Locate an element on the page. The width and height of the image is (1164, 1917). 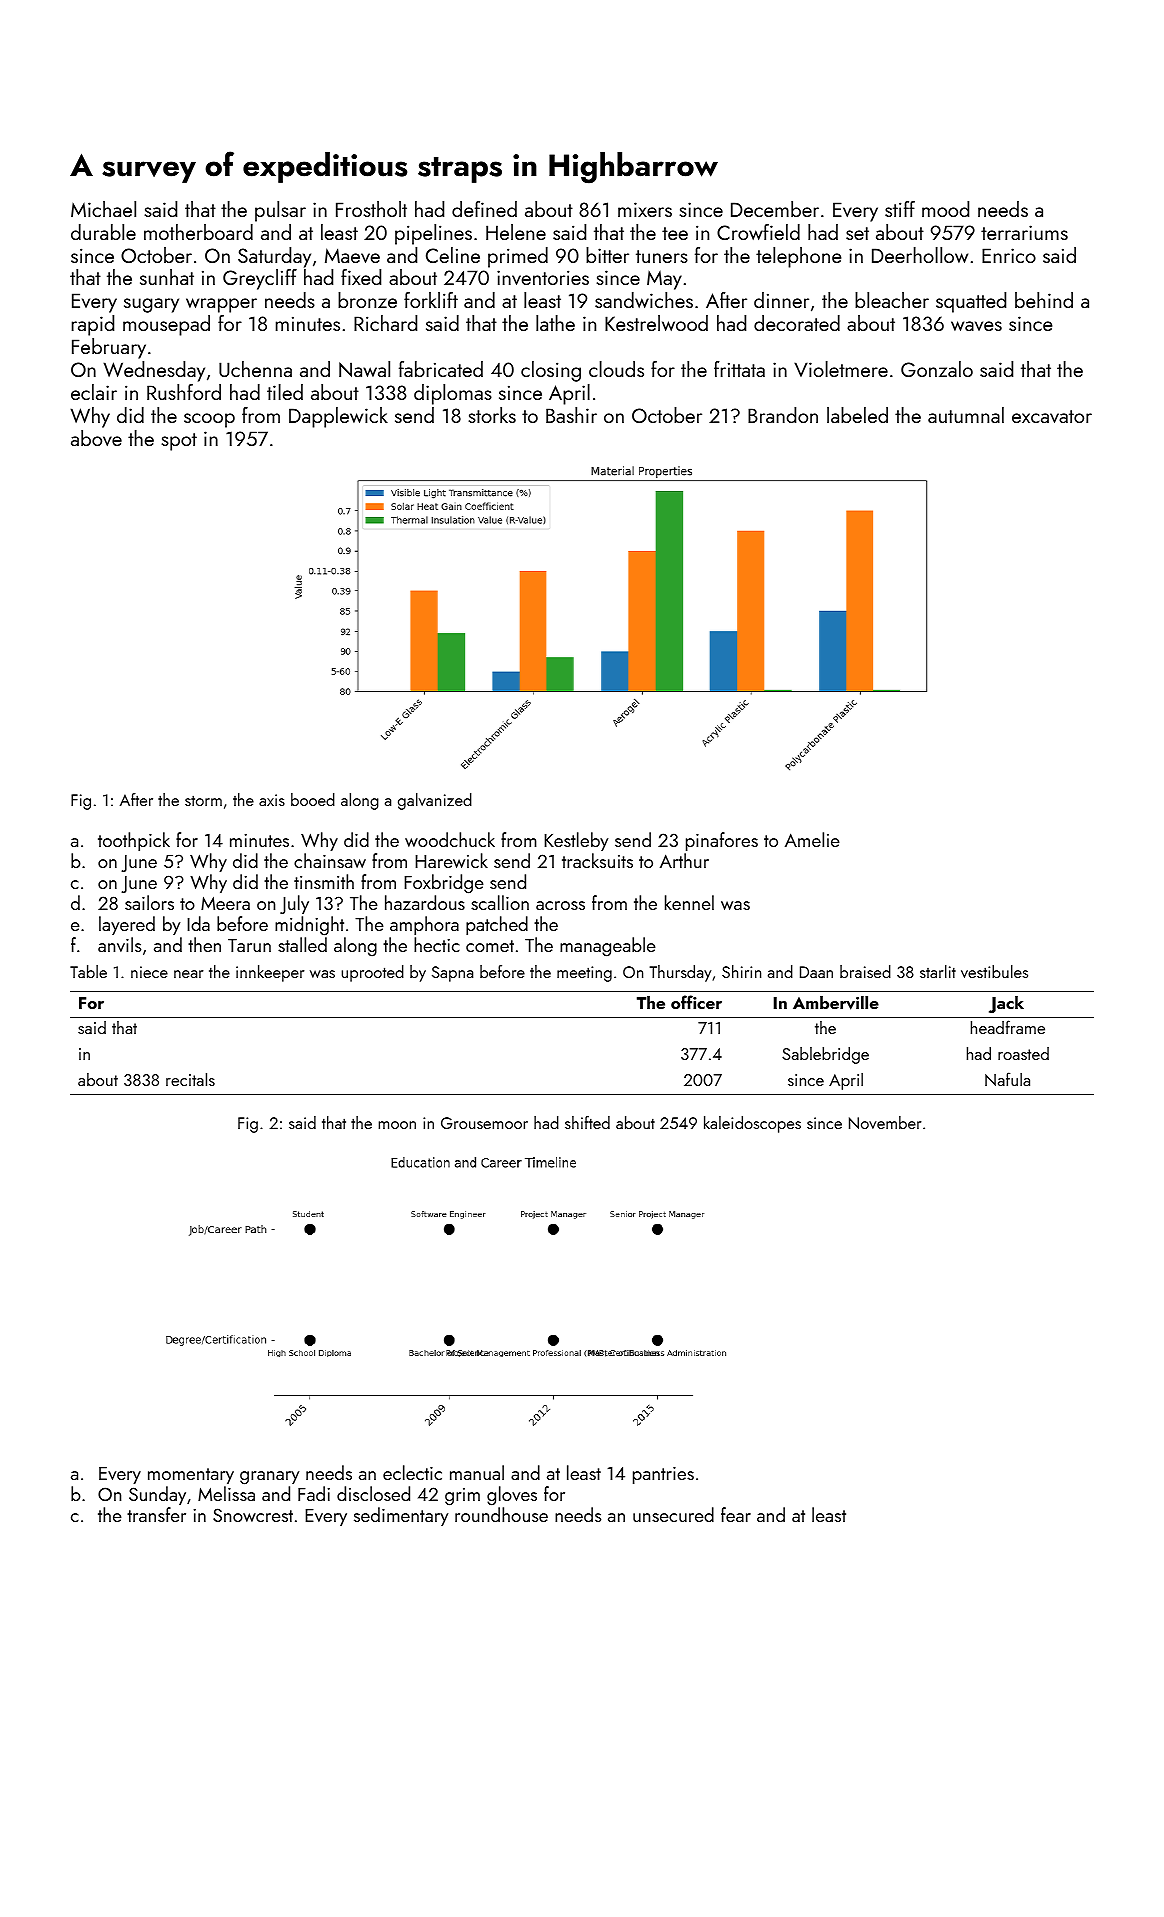
kaleidoscopes is located at coordinates (752, 1124).
